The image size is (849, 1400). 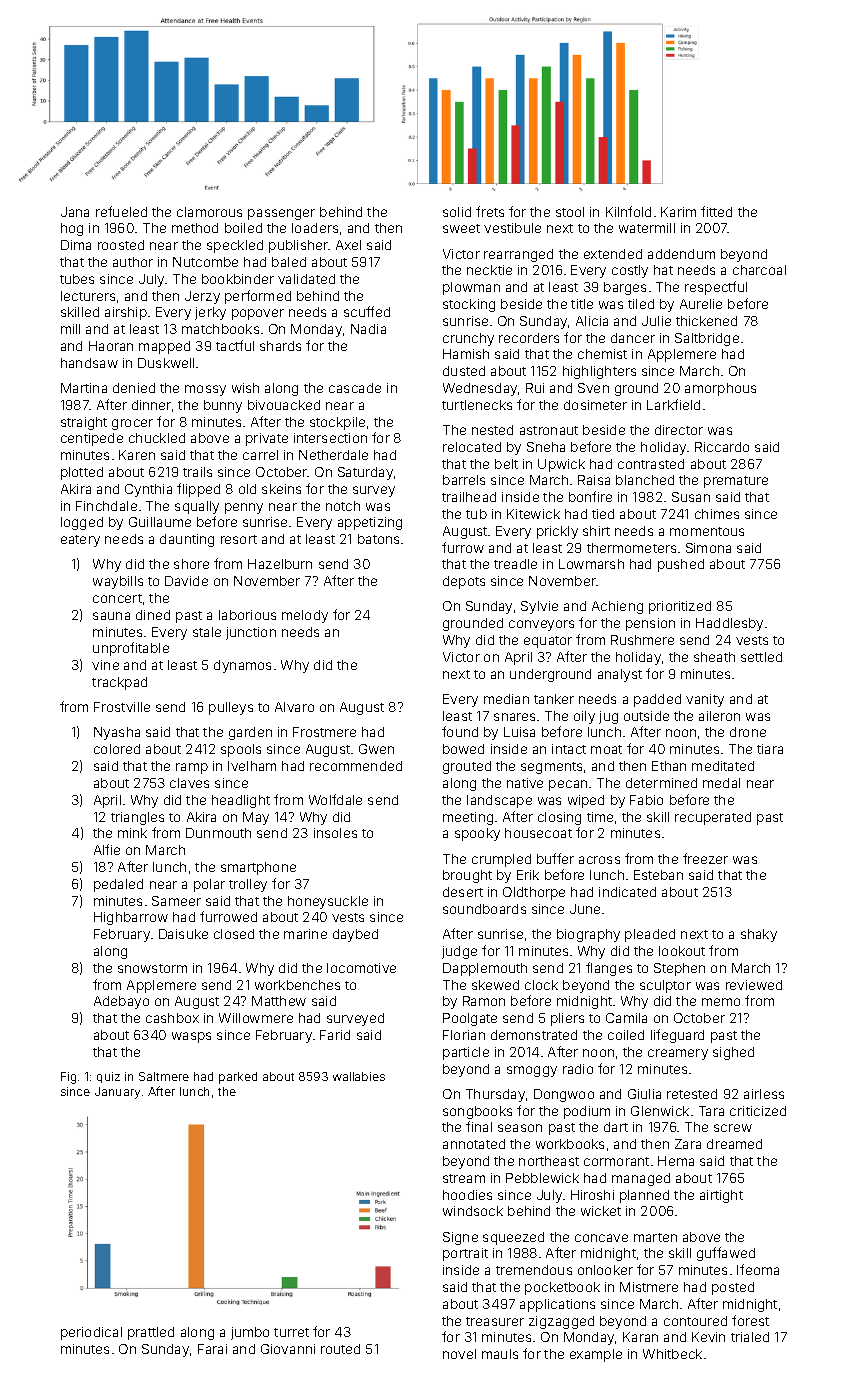 What do you see at coordinates (212, 1349) in the screenshot?
I see `Farai` at bounding box center [212, 1349].
